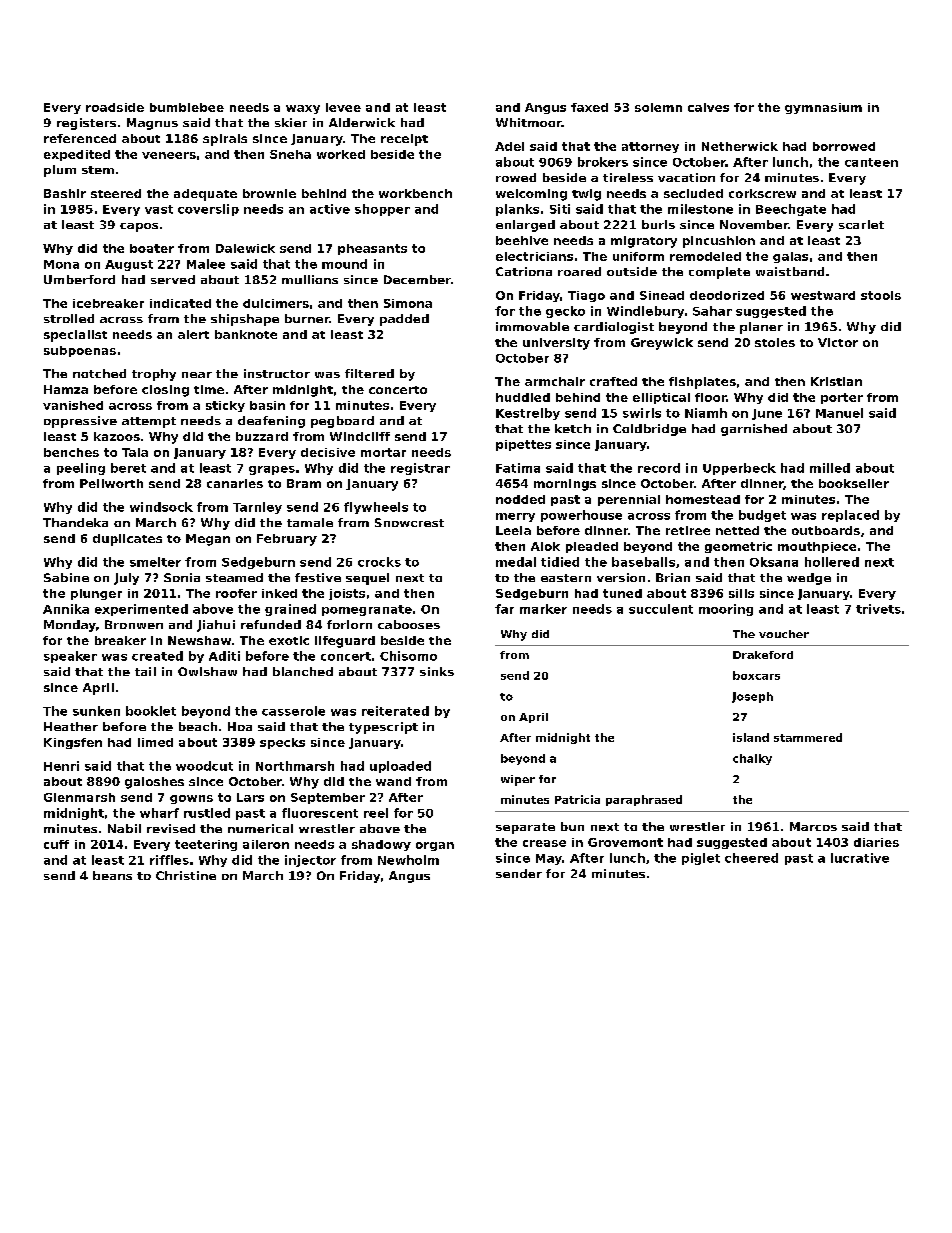 The width and height of the document is (952, 1233). What do you see at coordinates (518, 780) in the document?
I see `wiper` at bounding box center [518, 780].
